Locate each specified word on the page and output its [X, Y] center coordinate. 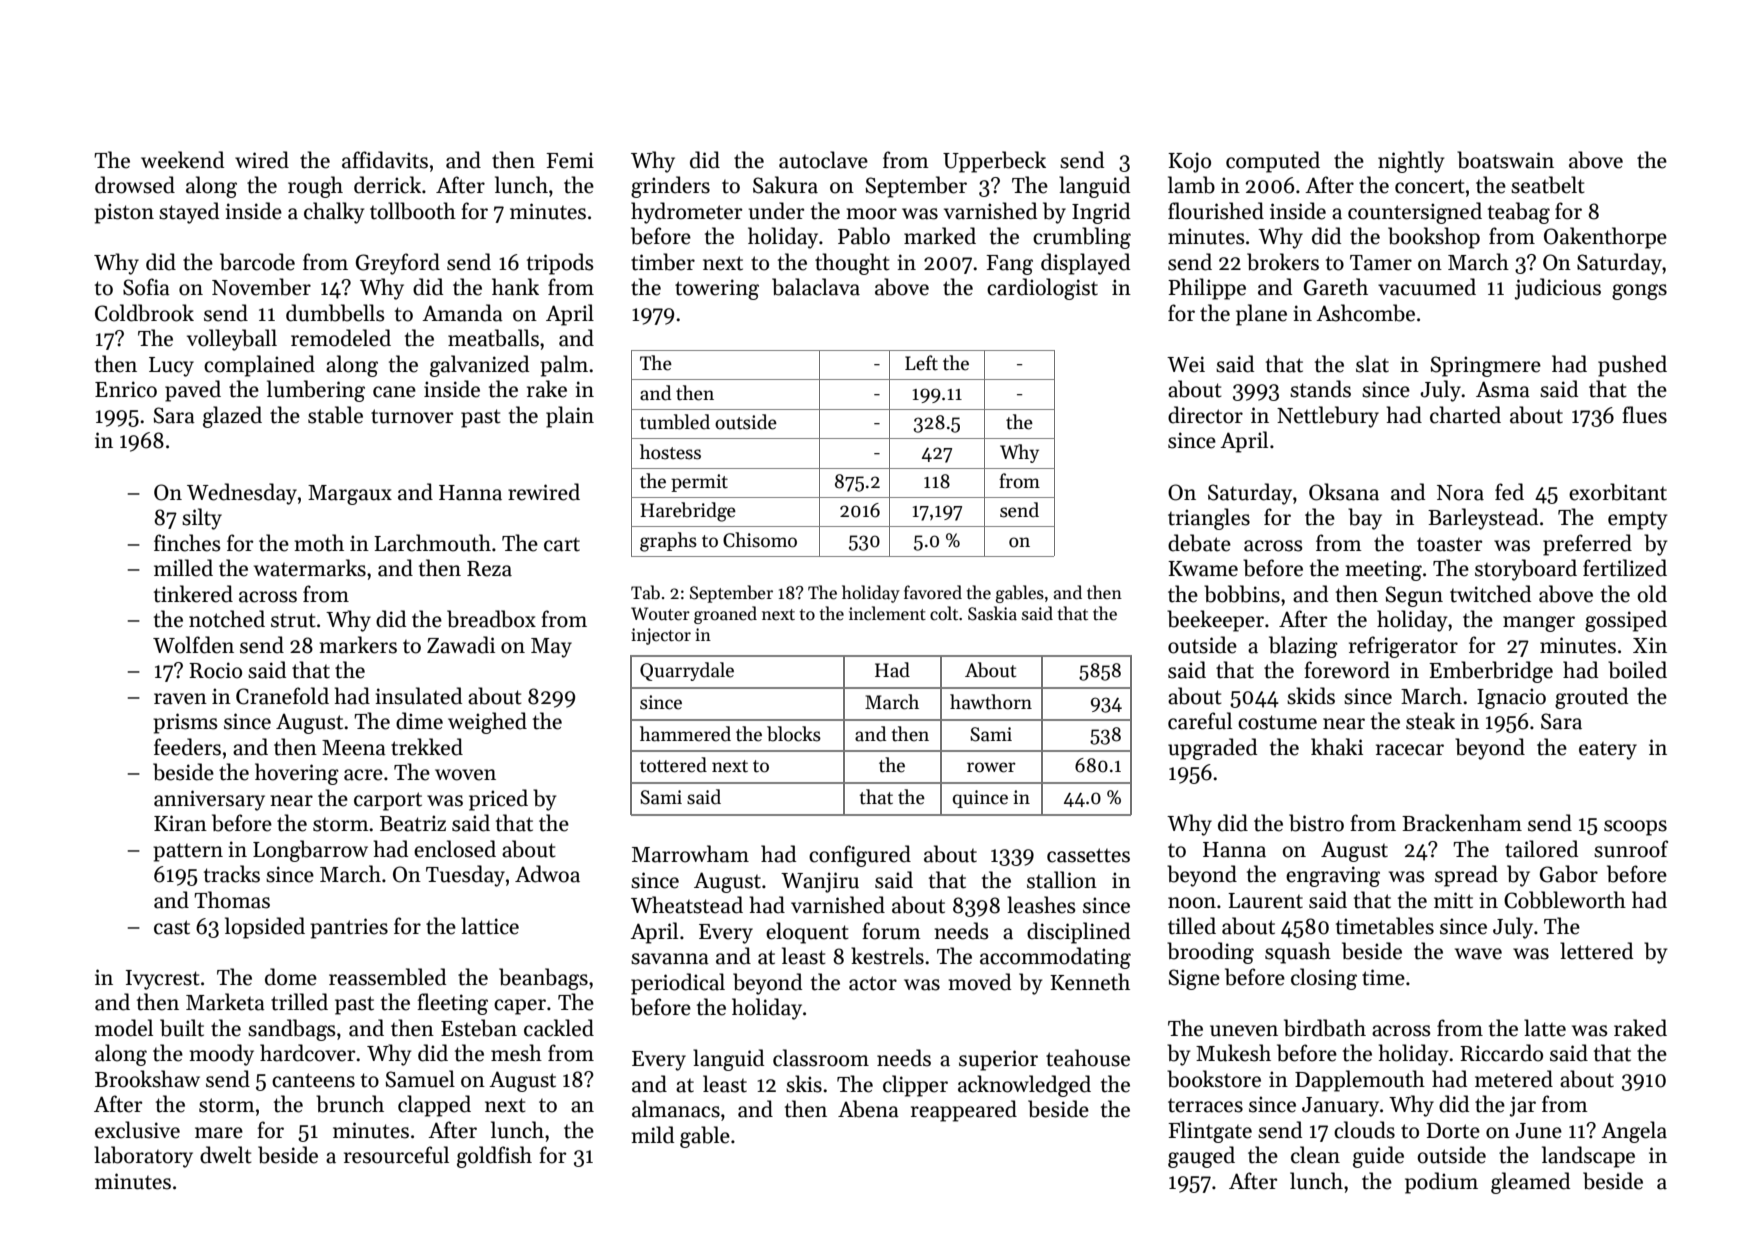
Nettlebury [1328, 417]
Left [921, 363]
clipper [915, 1086]
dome [291, 977]
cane [394, 392]
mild [652, 1135]
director [1205, 415]
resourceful [396, 1155]
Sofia [146, 287]
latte [1545, 1028]
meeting [1383, 570]
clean [1315, 1155]
